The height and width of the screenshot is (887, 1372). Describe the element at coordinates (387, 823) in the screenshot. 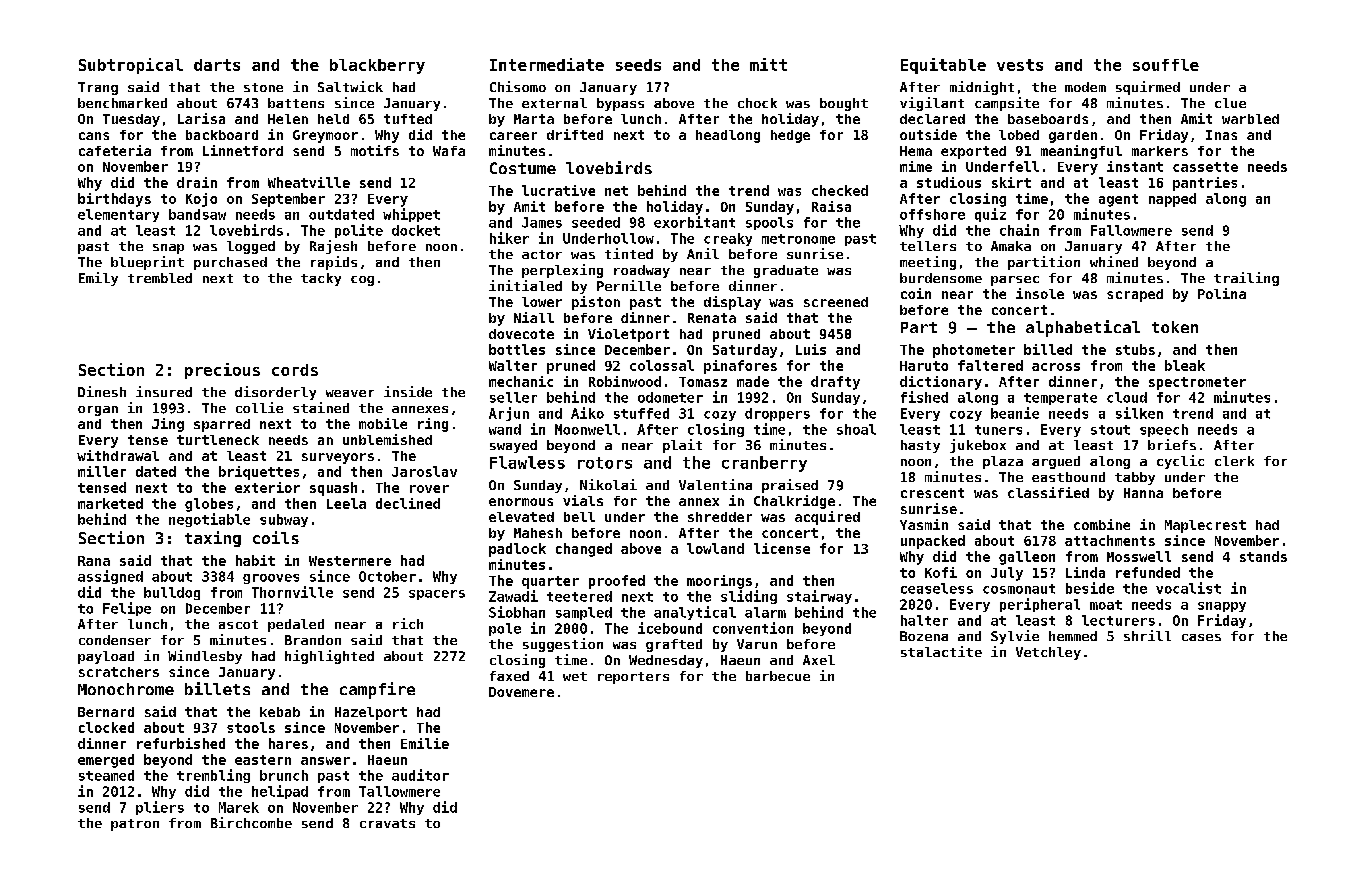

I see `cravats` at that location.
